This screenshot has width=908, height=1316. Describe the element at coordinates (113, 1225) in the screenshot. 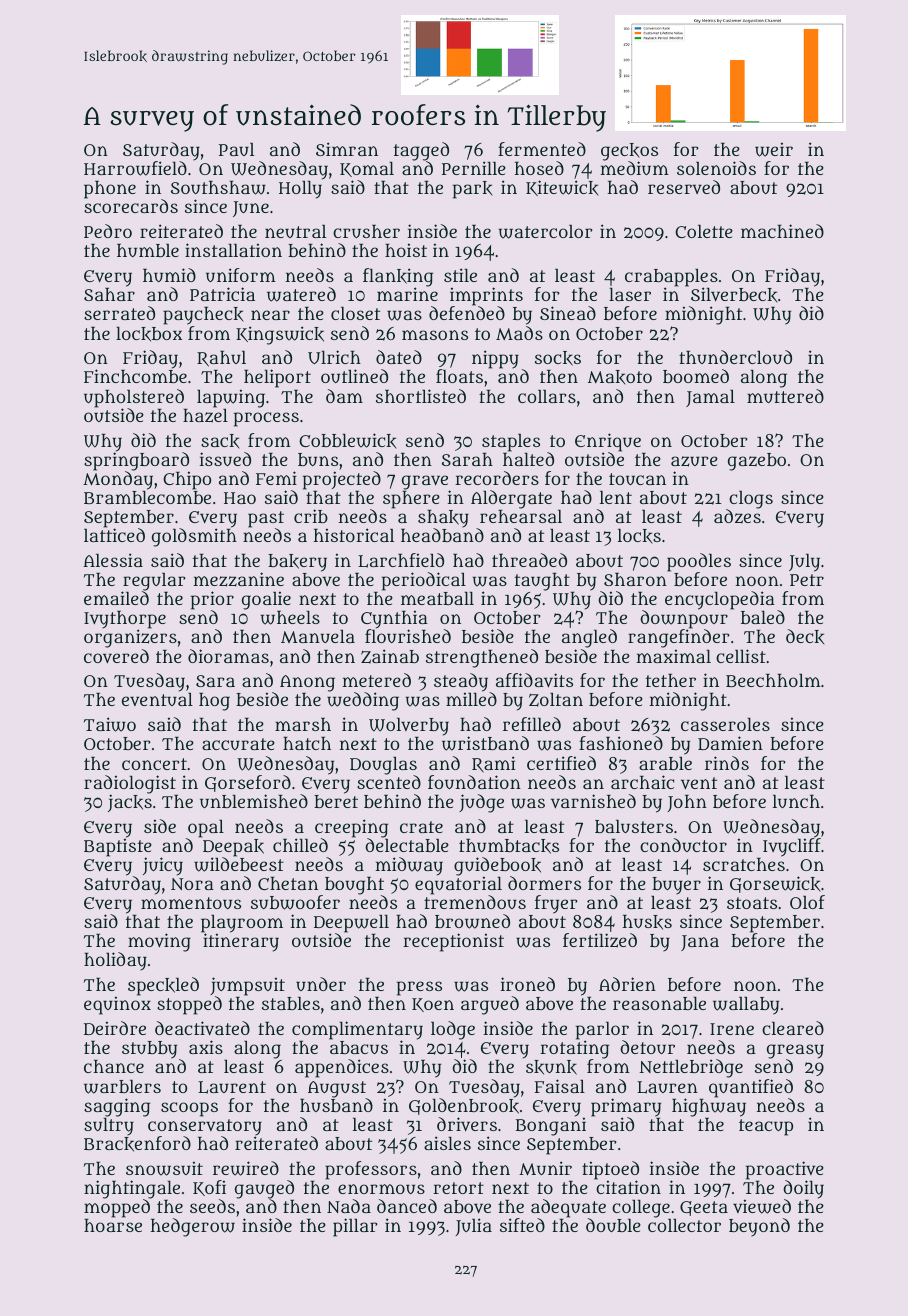

I see `hoarse` at that location.
